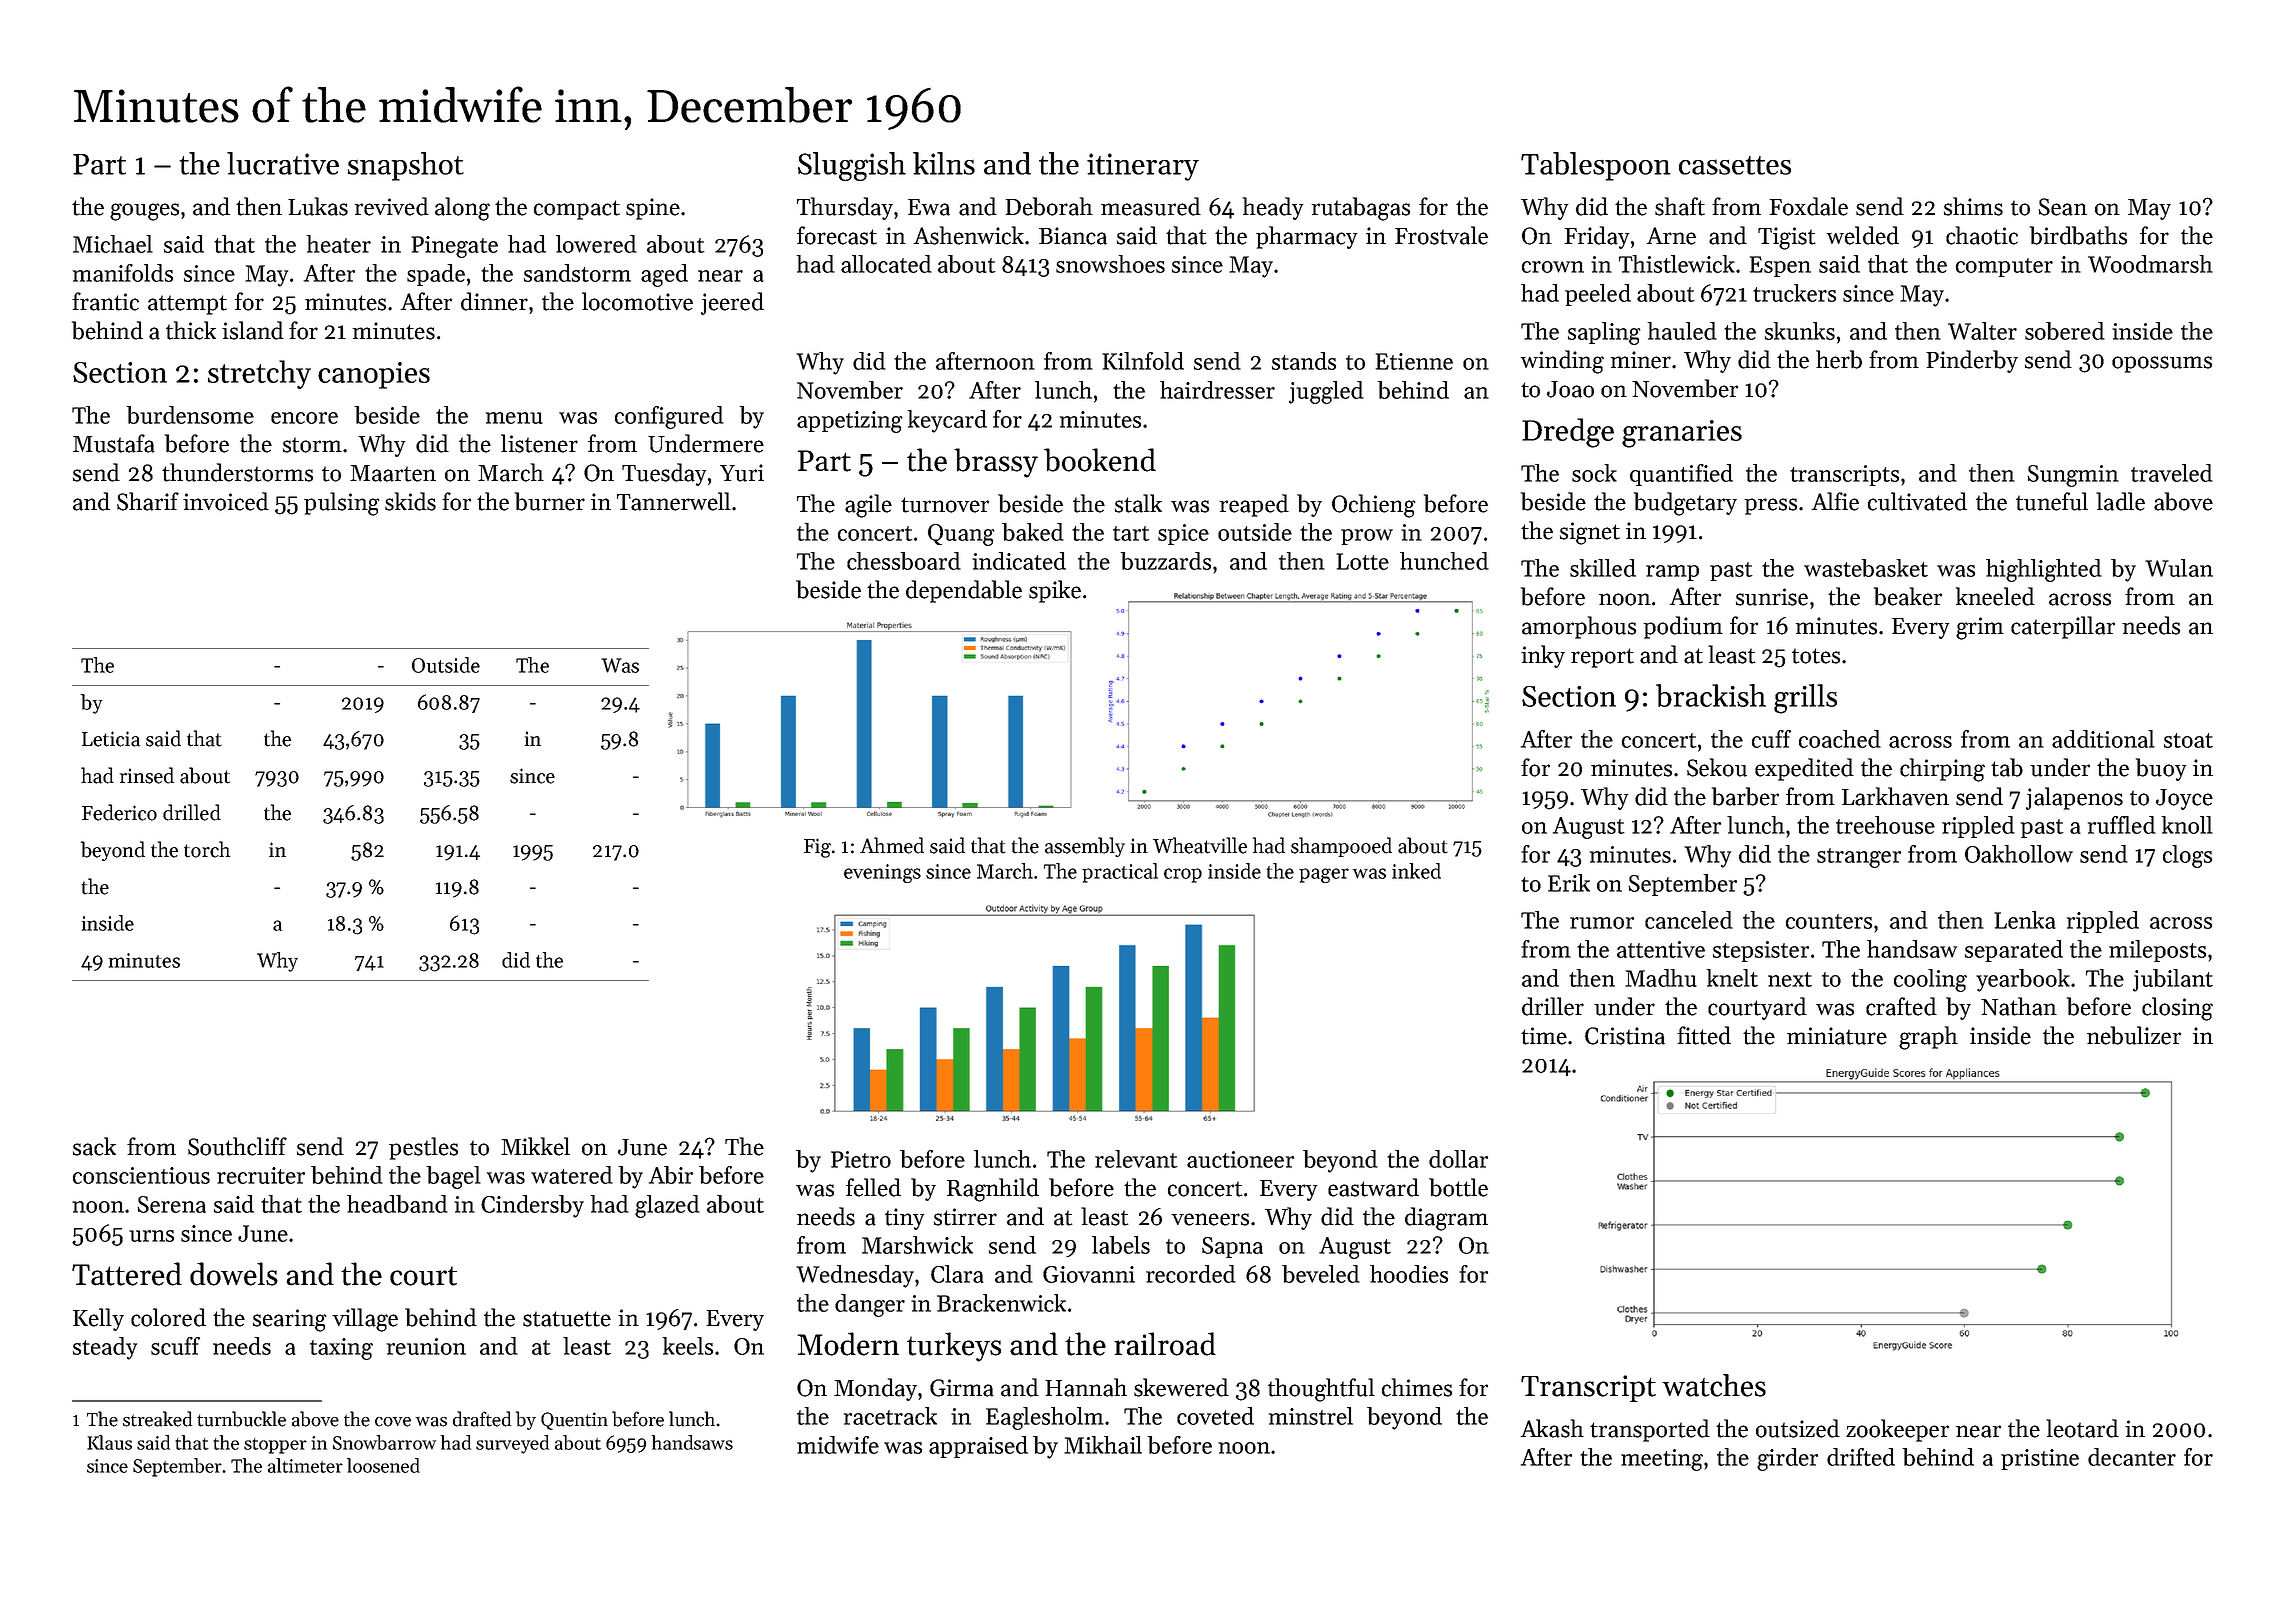  What do you see at coordinates (535, 1146) in the screenshot?
I see `Mikkel` at bounding box center [535, 1146].
